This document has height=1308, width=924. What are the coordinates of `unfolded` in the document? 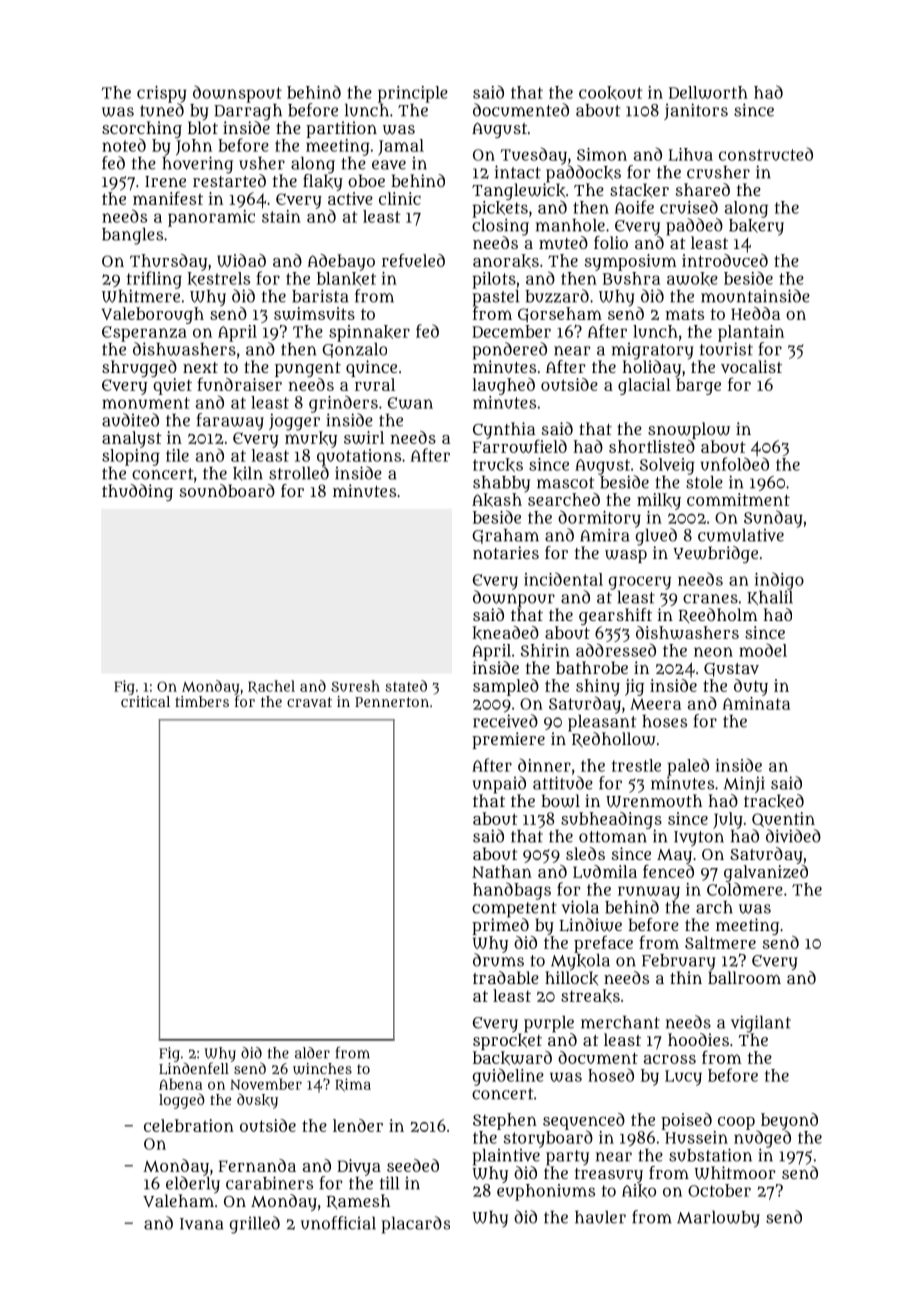 It's located at (734, 464).
